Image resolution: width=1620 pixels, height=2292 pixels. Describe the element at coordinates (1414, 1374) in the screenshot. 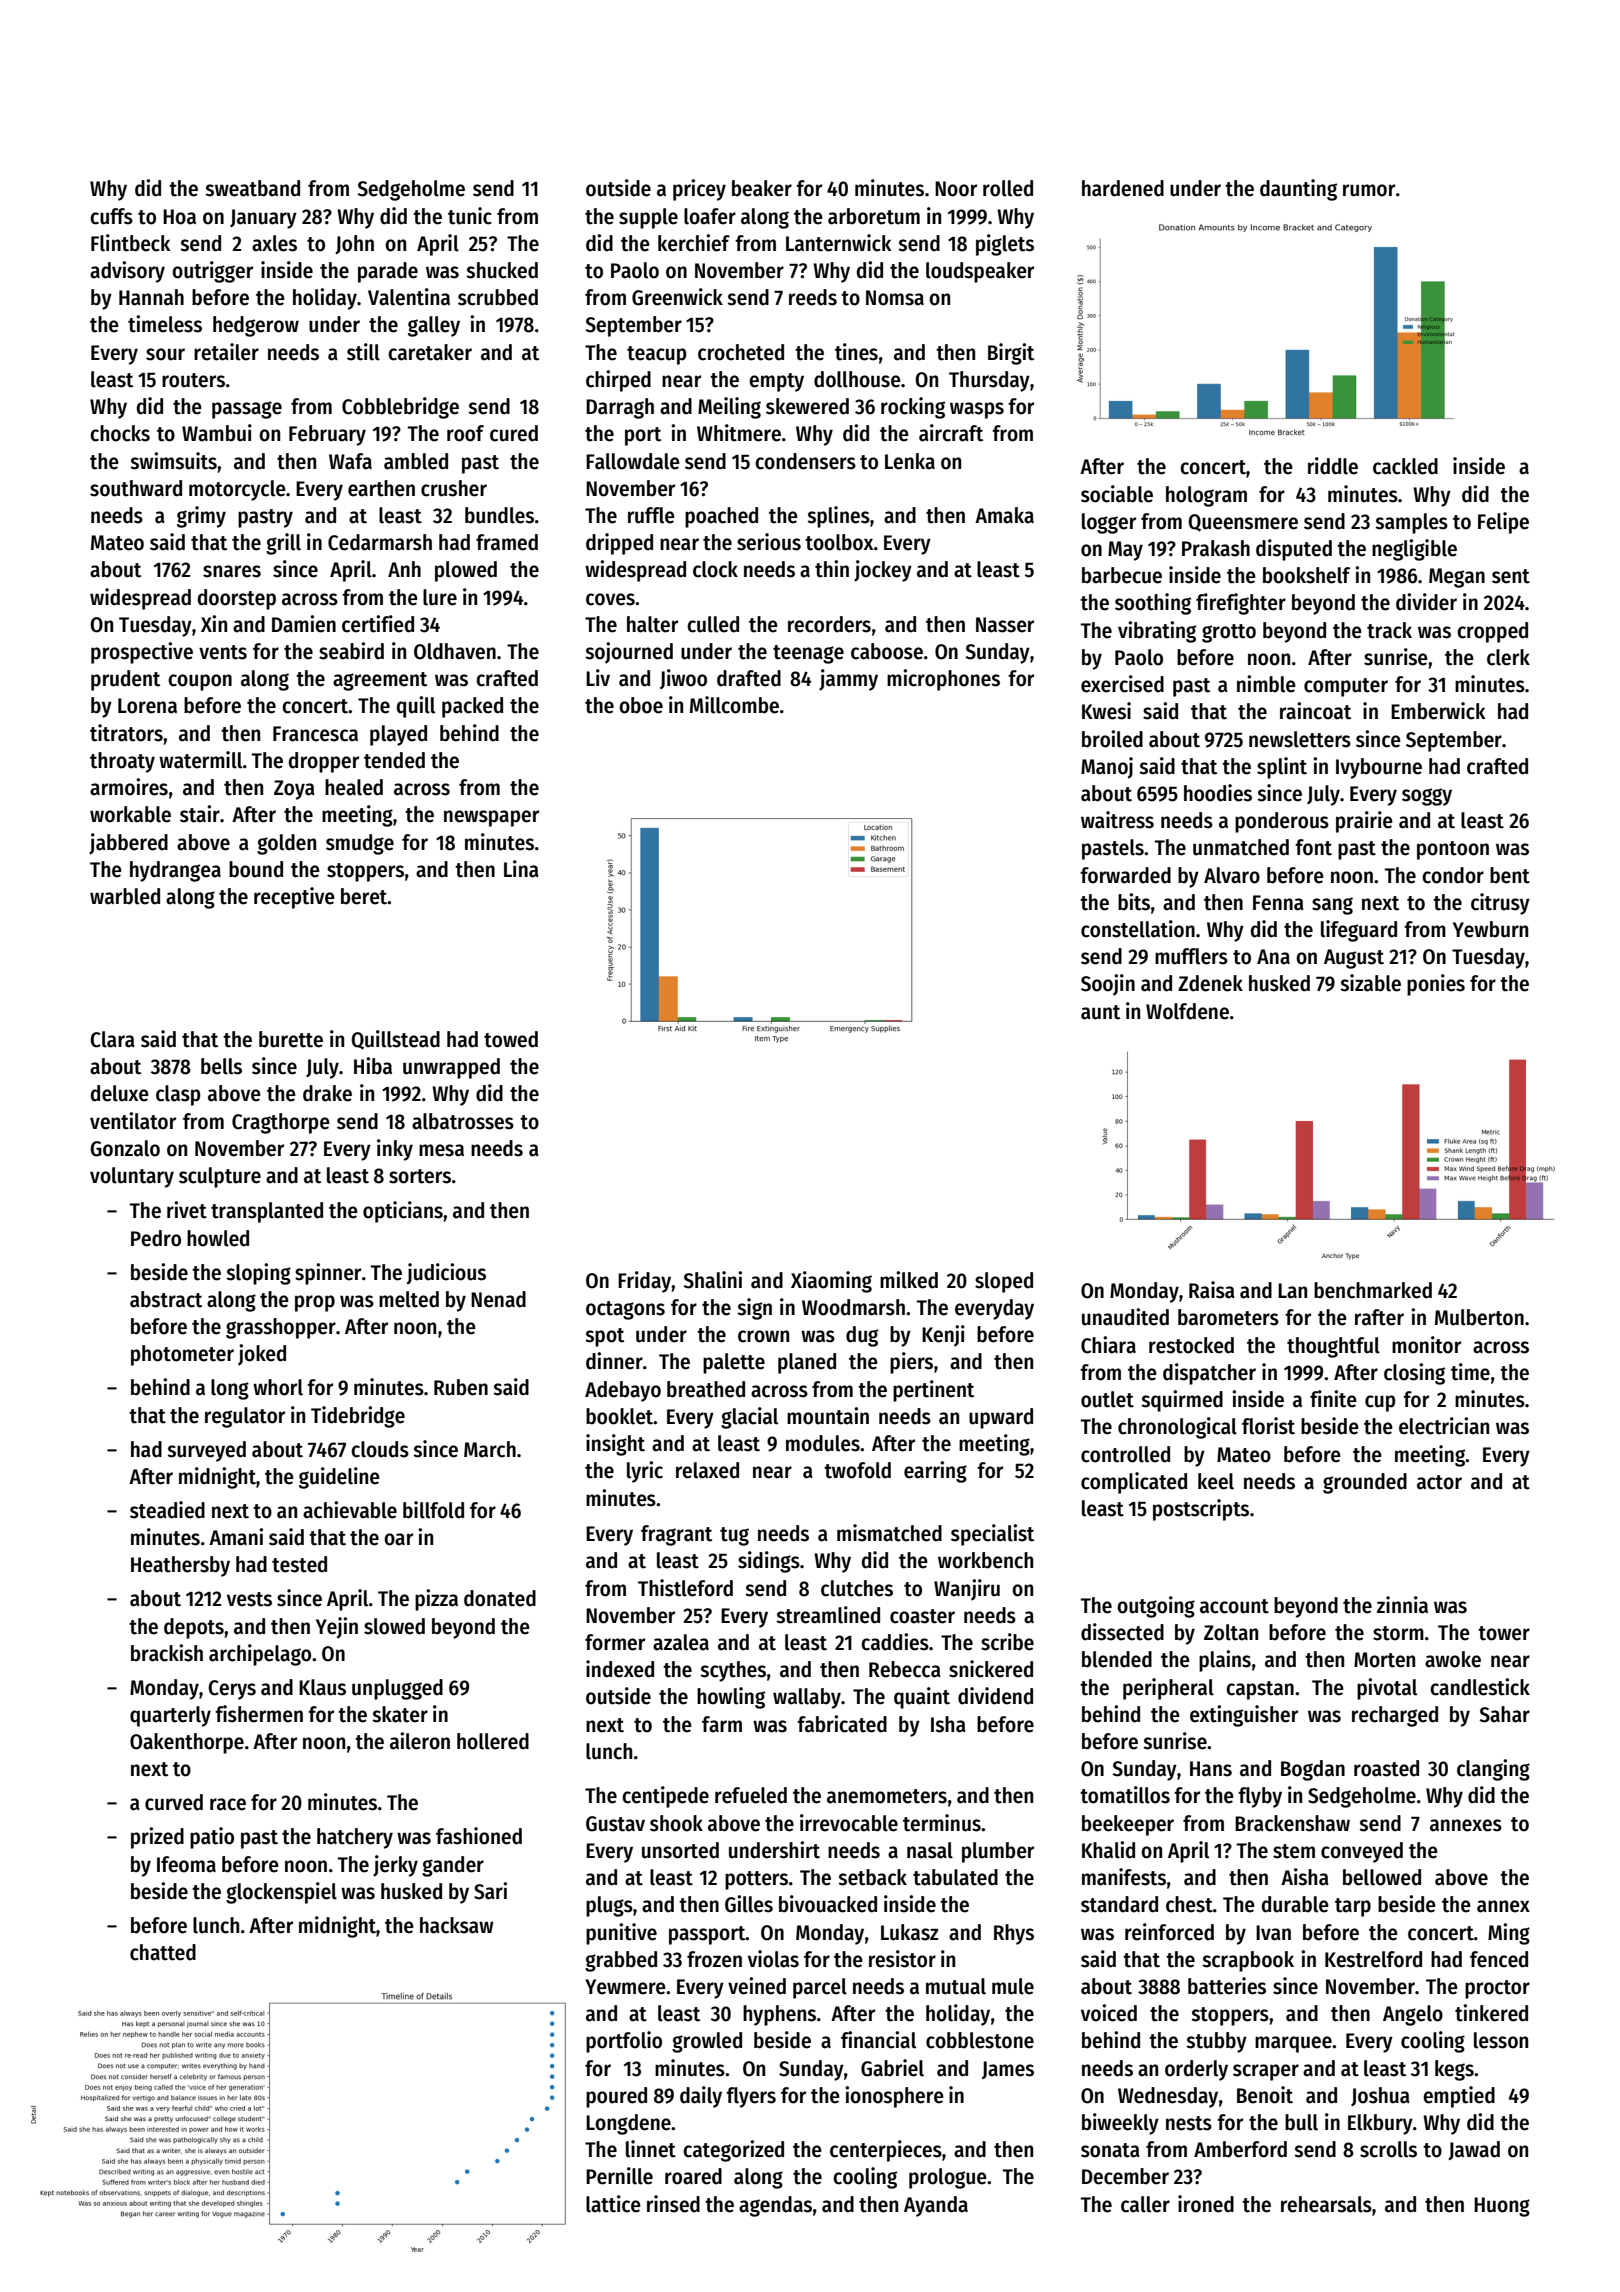

I see `closing` at that location.
